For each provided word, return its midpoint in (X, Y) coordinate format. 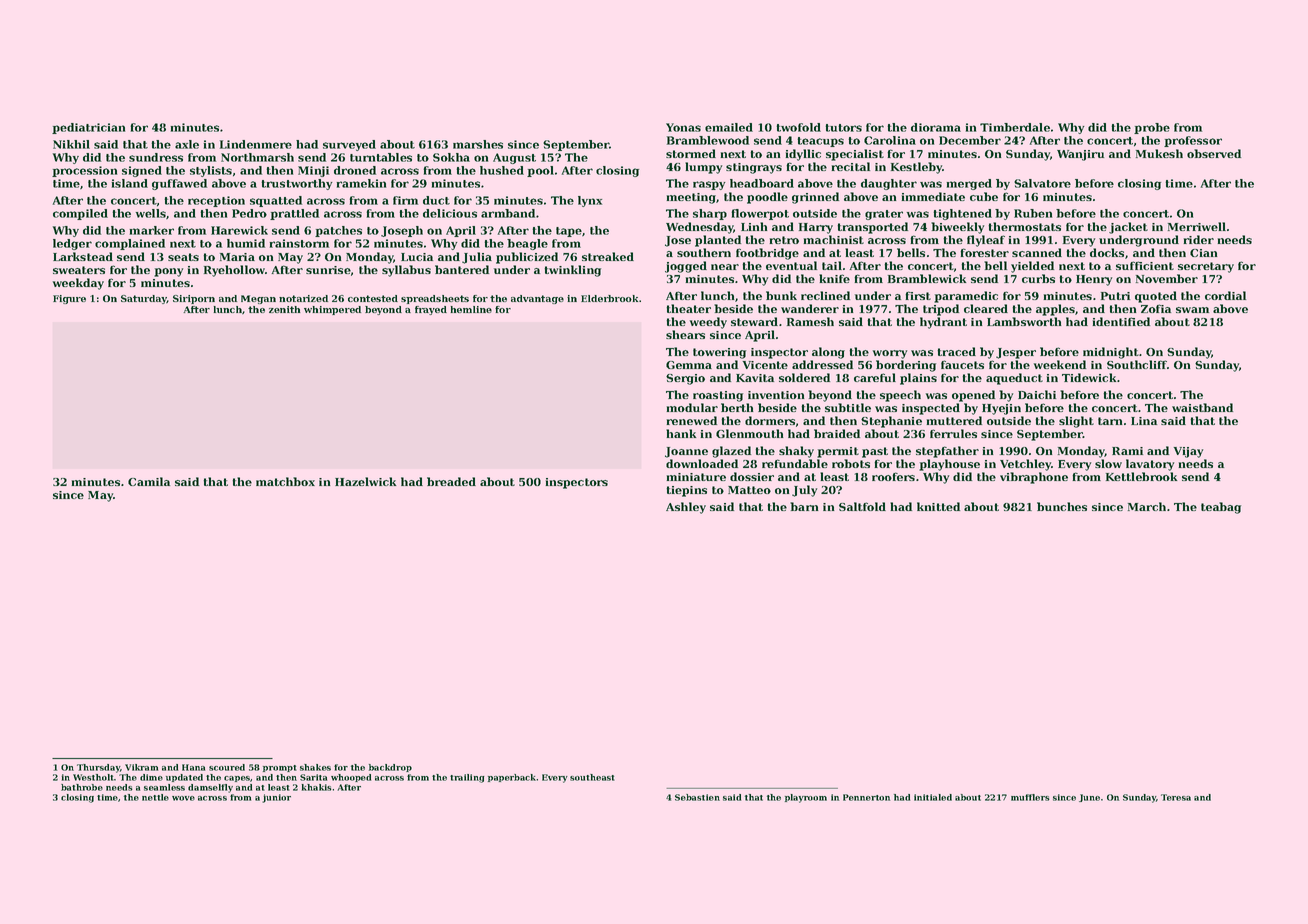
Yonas (683, 127)
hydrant (943, 323)
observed (1214, 153)
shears (685, 334)
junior (276, 798)
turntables (381, 157)
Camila (149, 481)
